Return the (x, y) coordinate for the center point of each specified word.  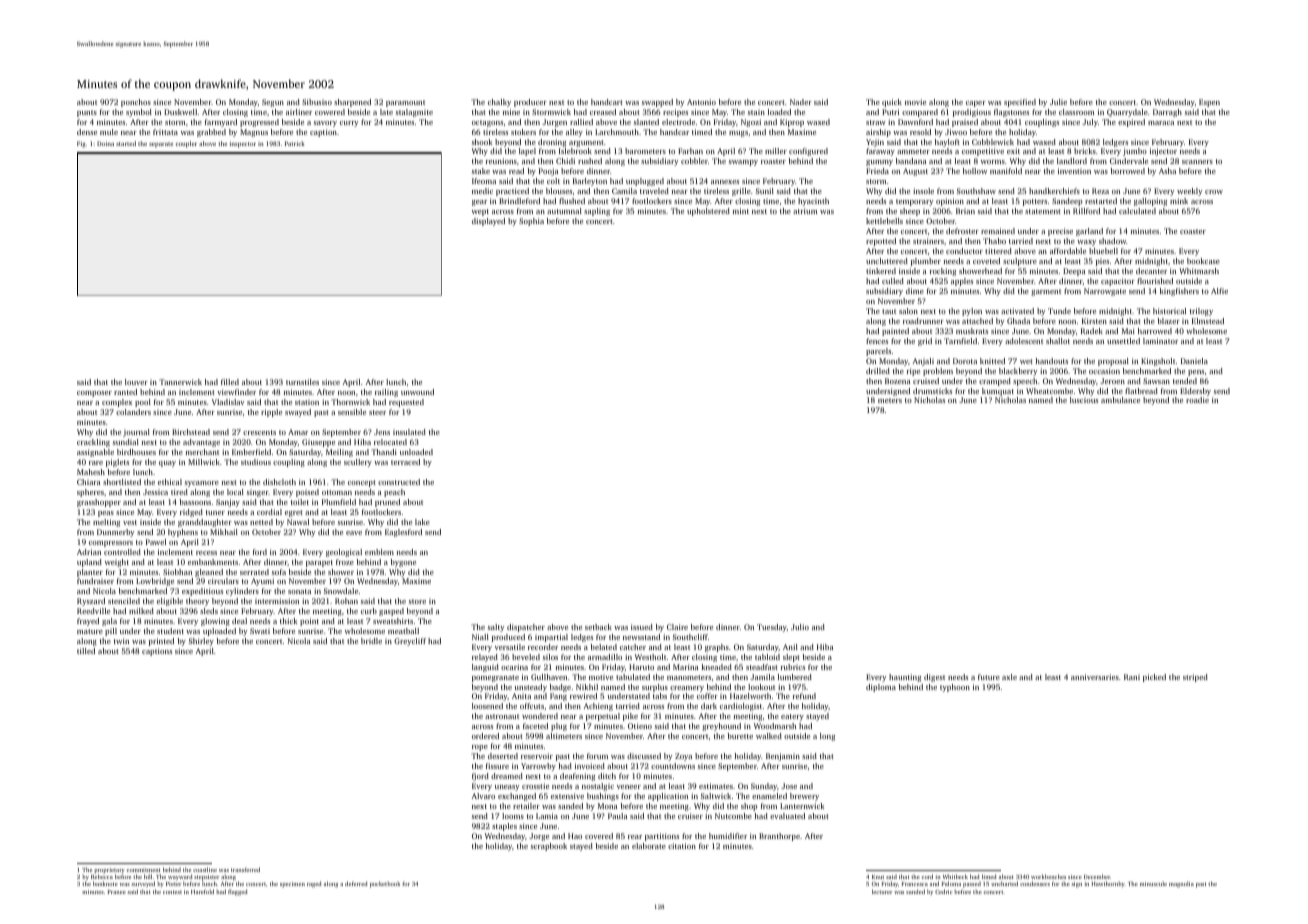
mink (1179, 201)
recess (206, 553)
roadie (1197, 400)
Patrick (295, 143)
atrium (805, 211)
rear (635, 837)
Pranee (117, 892)
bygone (403, 563)
